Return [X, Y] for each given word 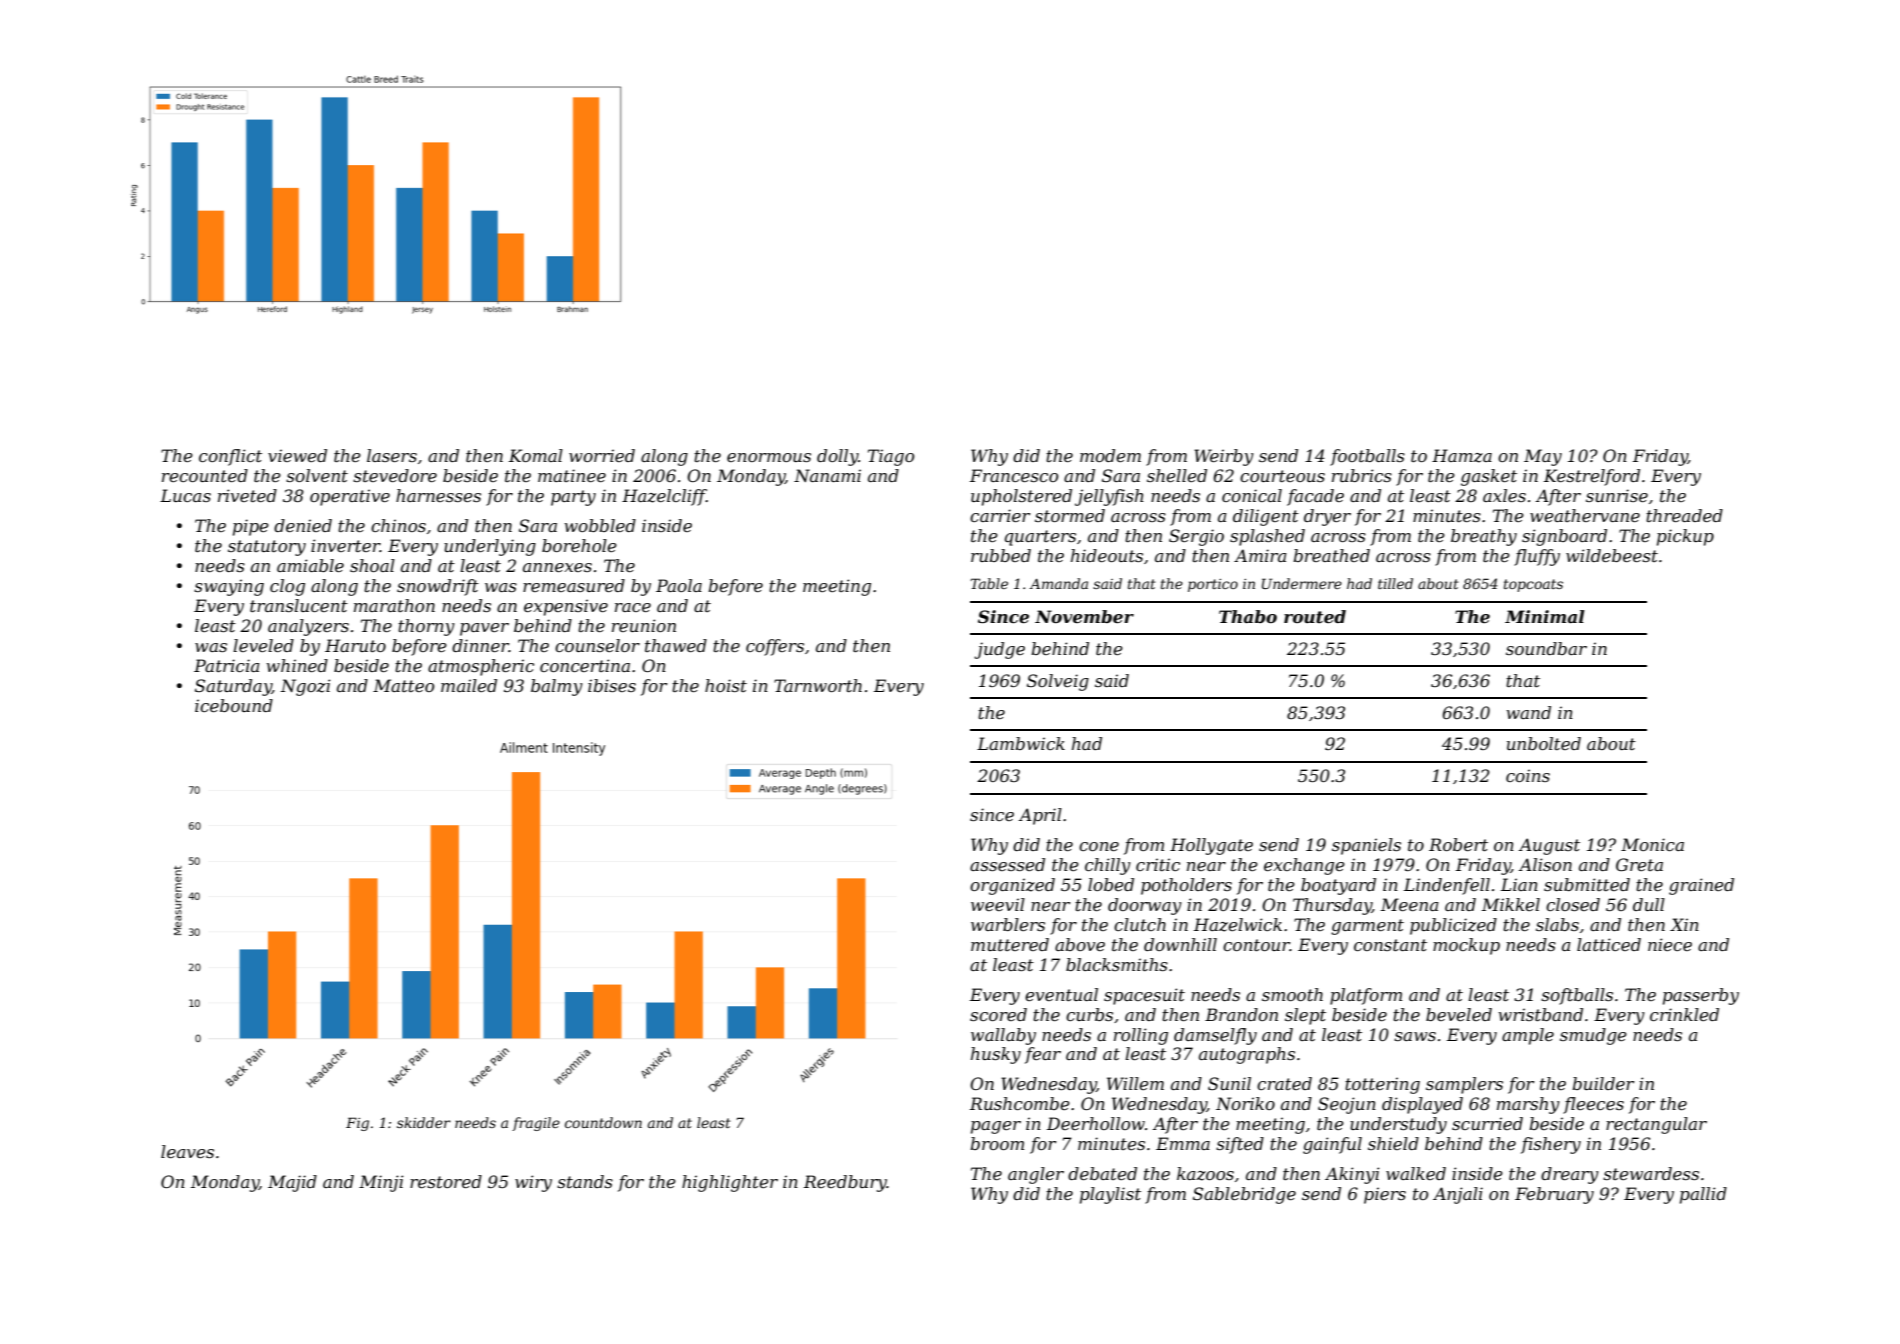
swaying [229, 587]
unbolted [1544, 743]
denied [303, 525]
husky [996, 1055]
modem [1110, 455]
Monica [1652, 844]
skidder [424, 1122]
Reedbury [845, 1183]
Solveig [1058, 682]
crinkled [1684, 1014]
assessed [1007, 864]
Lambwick [1021, 743]
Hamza [1462, 456]
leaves [187, 1151]
